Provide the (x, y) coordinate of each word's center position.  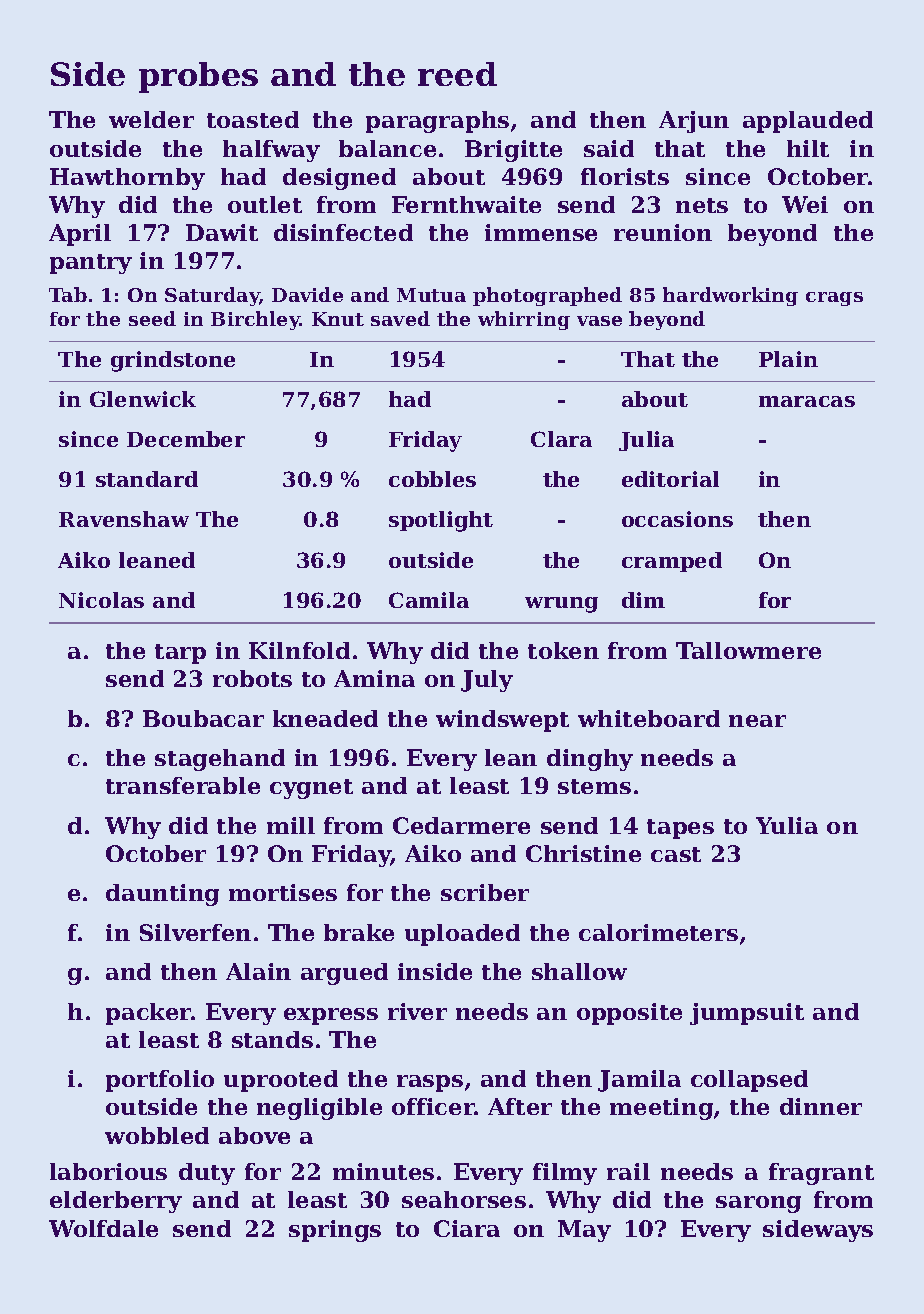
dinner (821, 1106)
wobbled (157, 1135)
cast (676, 854)
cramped (672, 562)
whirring (524, 320)
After (520, 1106)
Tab (68, 294)
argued (344, 974)
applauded (808, 122)
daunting (162, 895)
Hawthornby (127, 179)
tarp (180, 654)
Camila (429, 600)
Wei (805, 204)
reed (457, 74)
